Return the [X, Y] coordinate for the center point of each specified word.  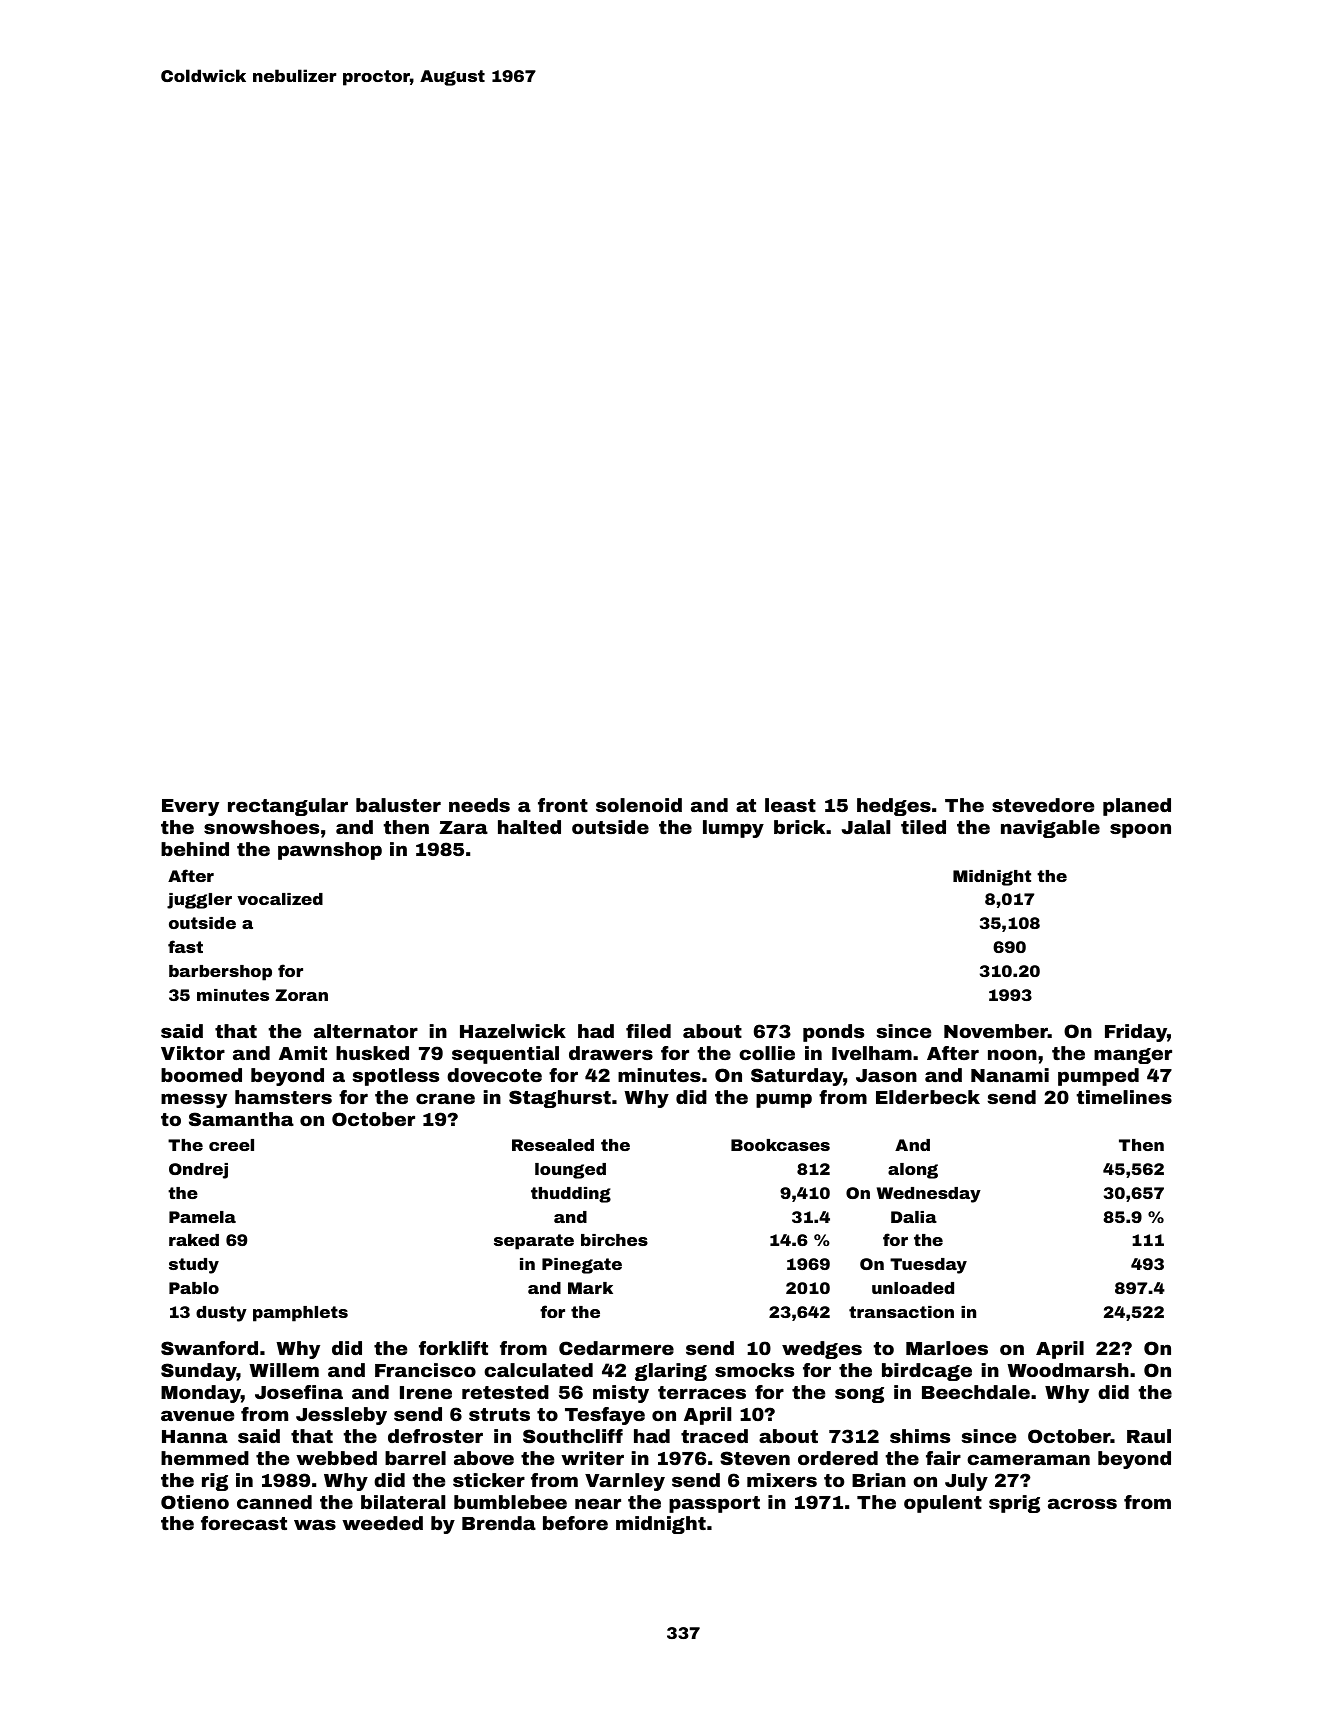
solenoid [639, 805]
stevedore [1043, 805]
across [1082, 1503]
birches [614, 1240]
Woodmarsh [1068, 1370]
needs [479, 805]
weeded [382, 1523]
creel [231, 1145]
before [575, 1523]
